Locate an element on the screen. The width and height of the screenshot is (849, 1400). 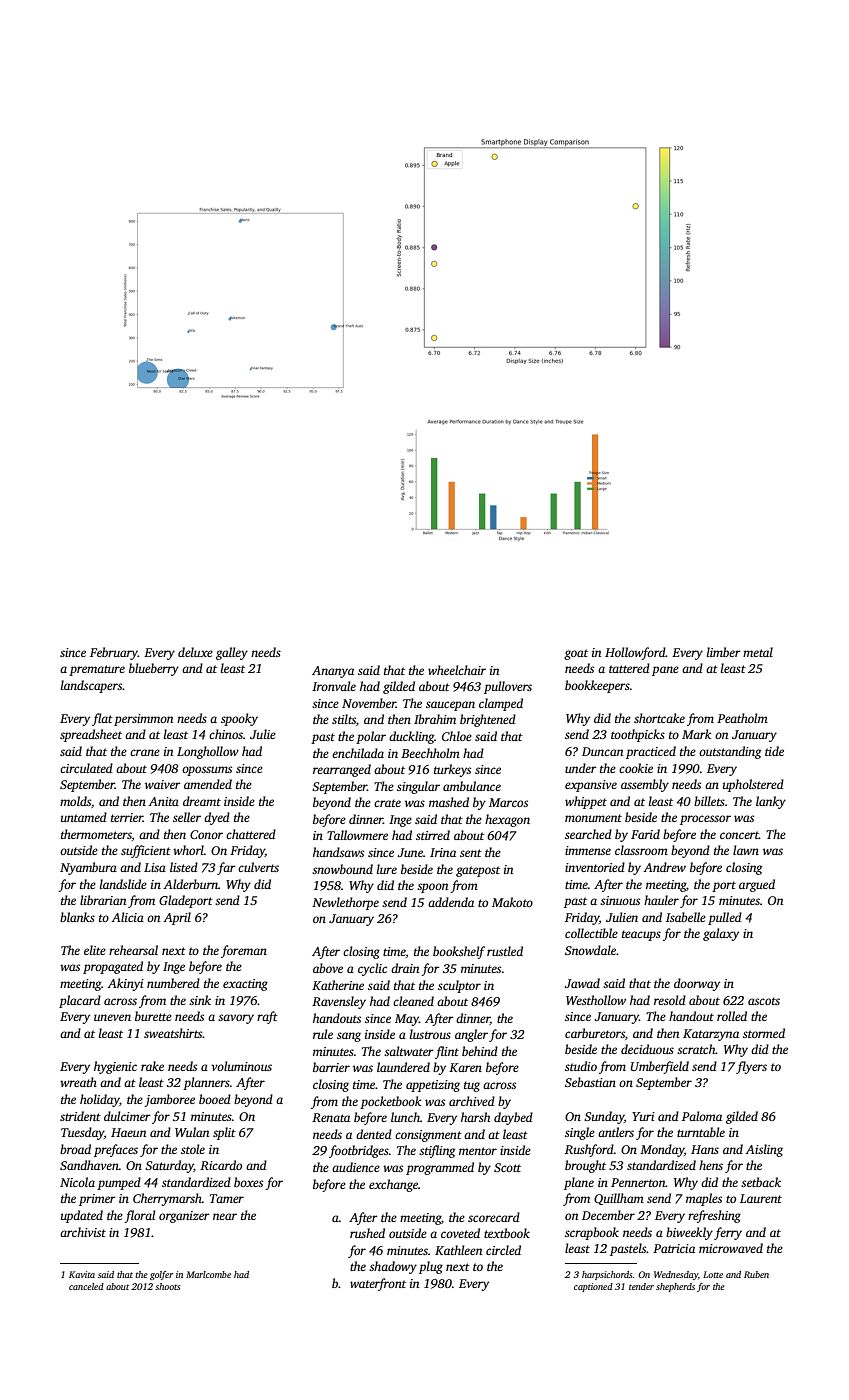
hens is located at coordinates (711, 1165).
